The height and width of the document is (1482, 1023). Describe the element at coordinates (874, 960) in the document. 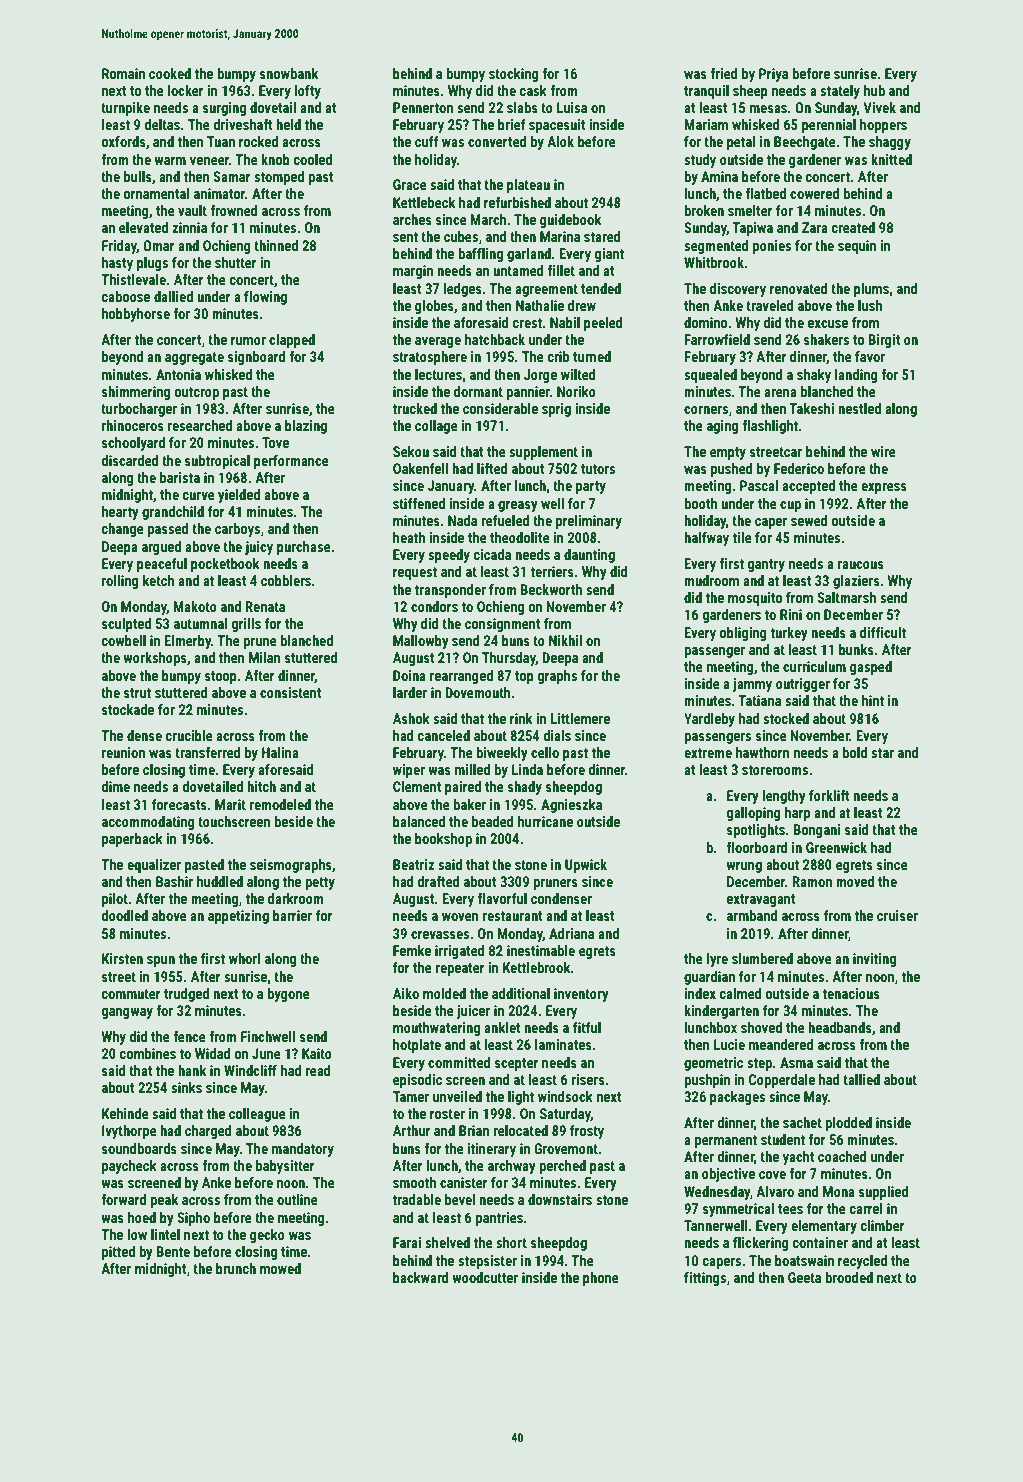

I see `inviting` at that location.
